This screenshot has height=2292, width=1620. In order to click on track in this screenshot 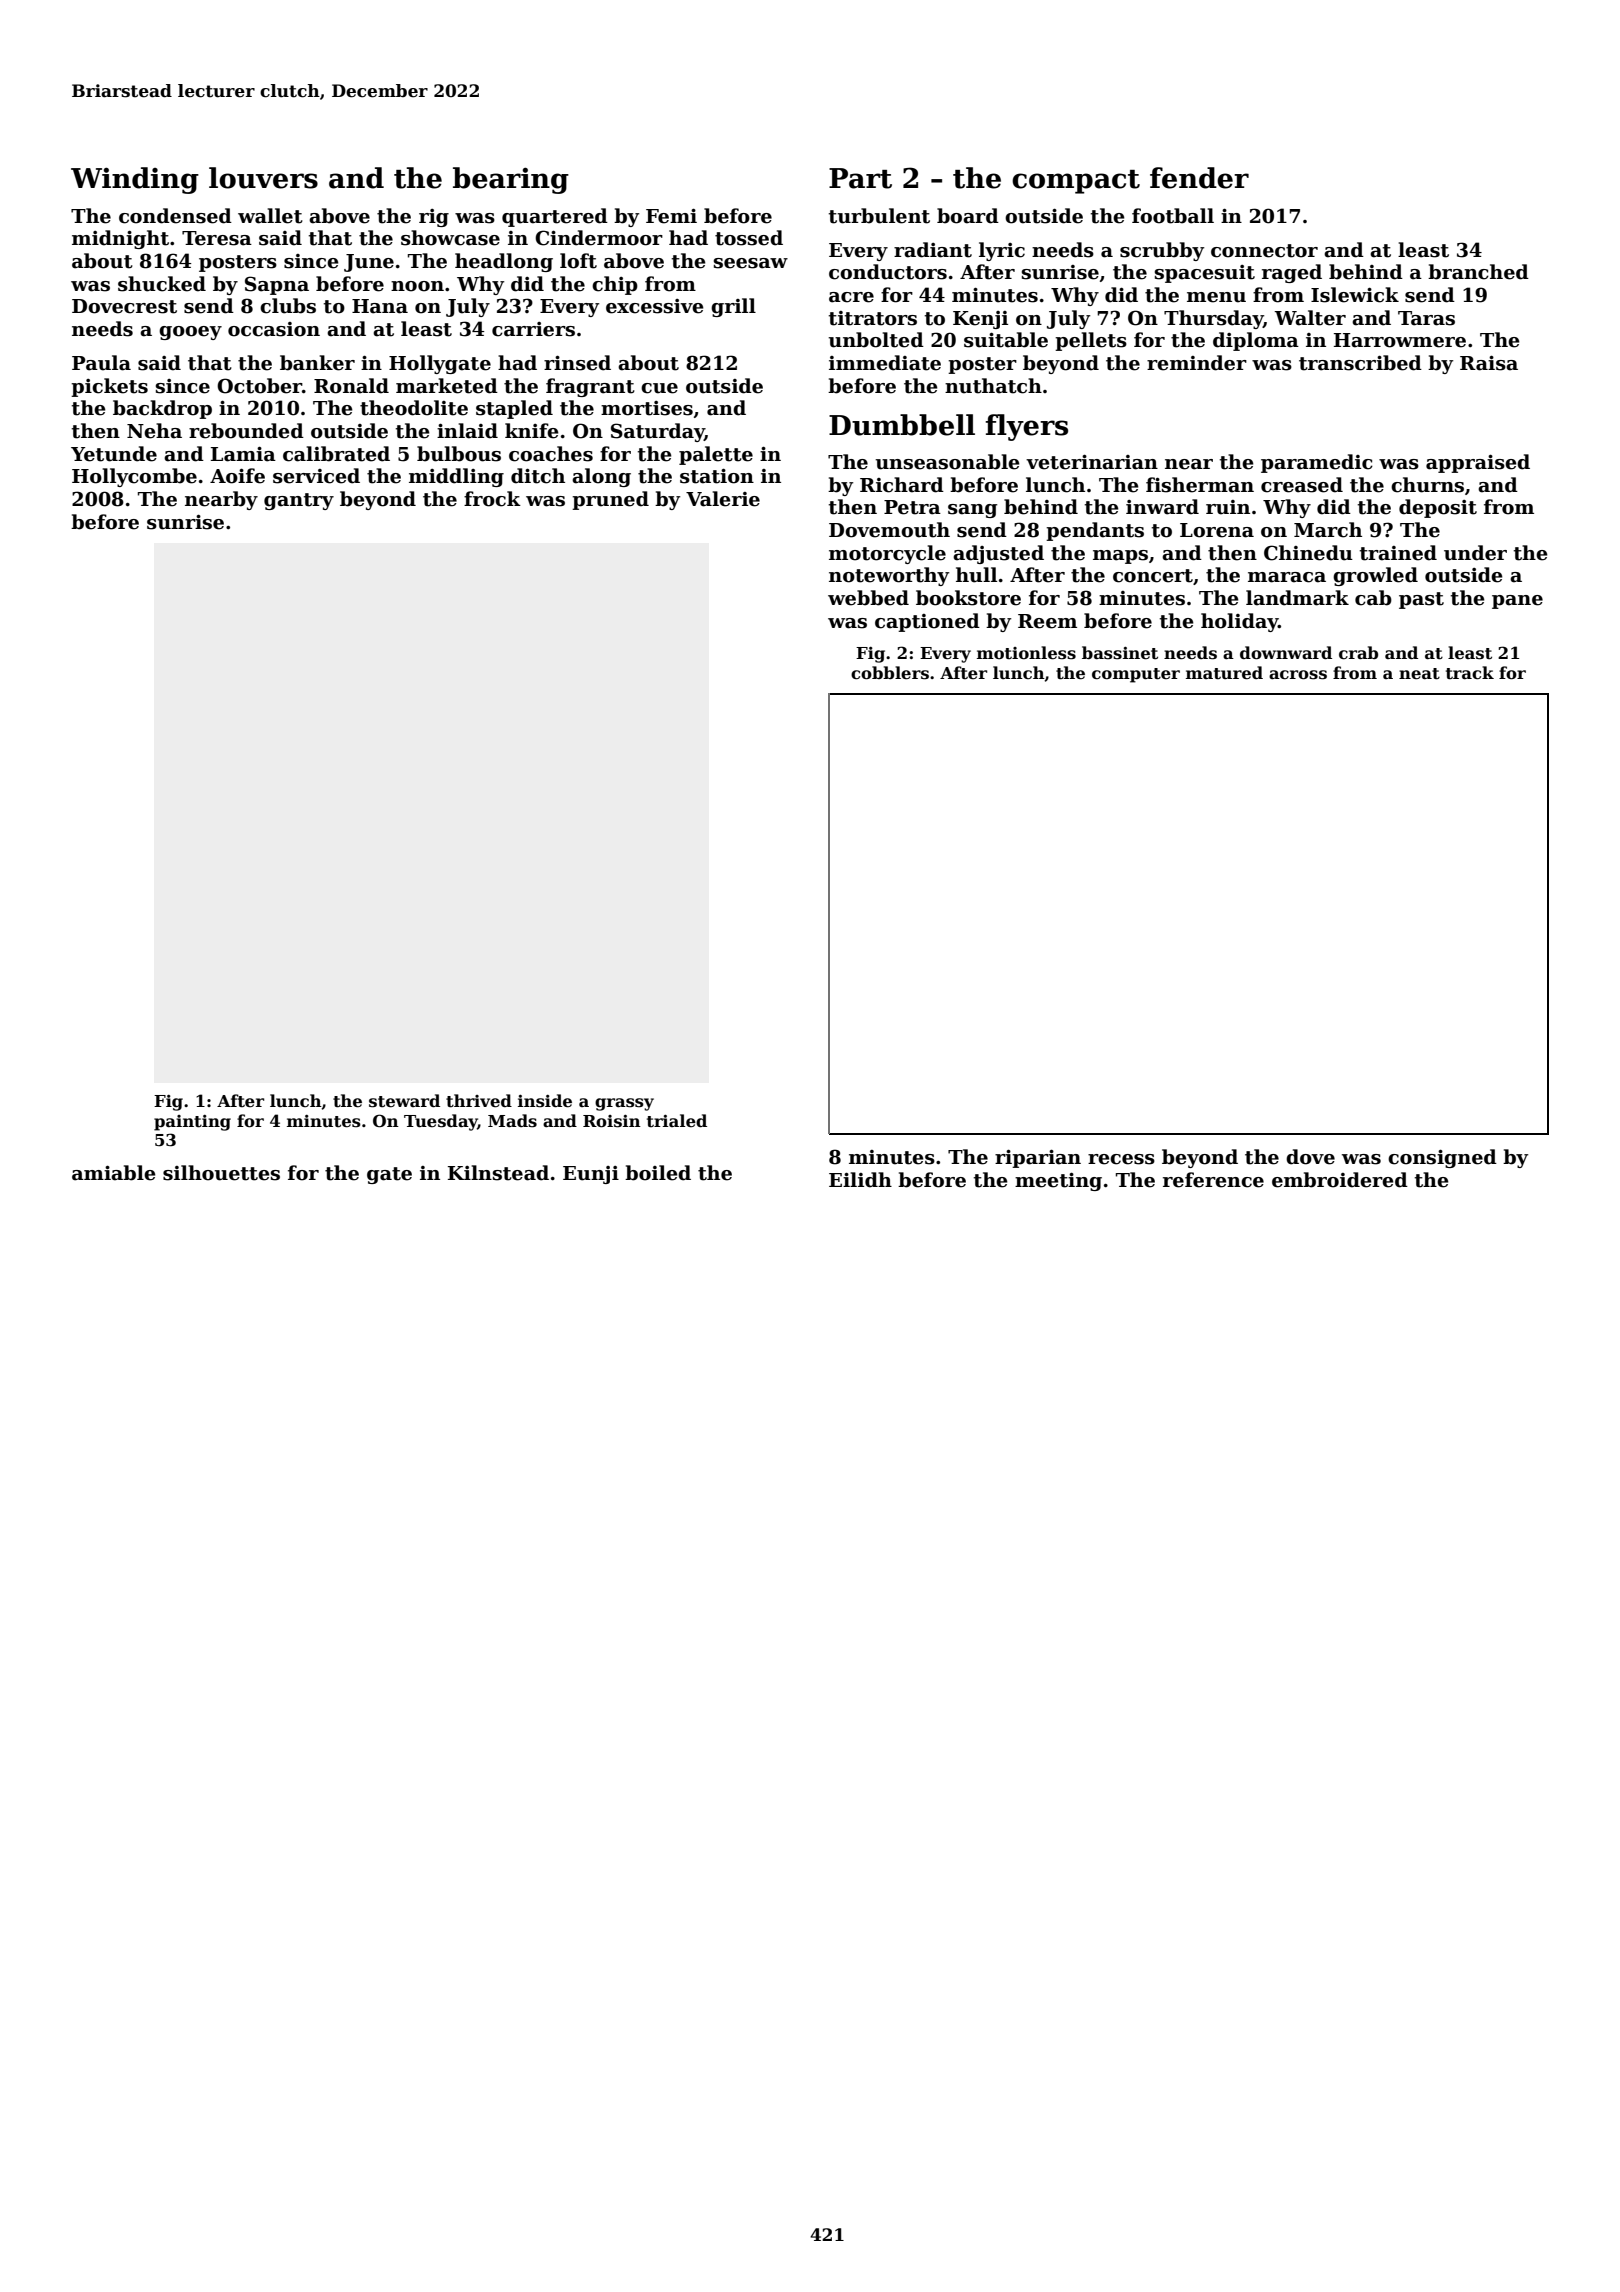, I will do `click(1470, 673)`.
